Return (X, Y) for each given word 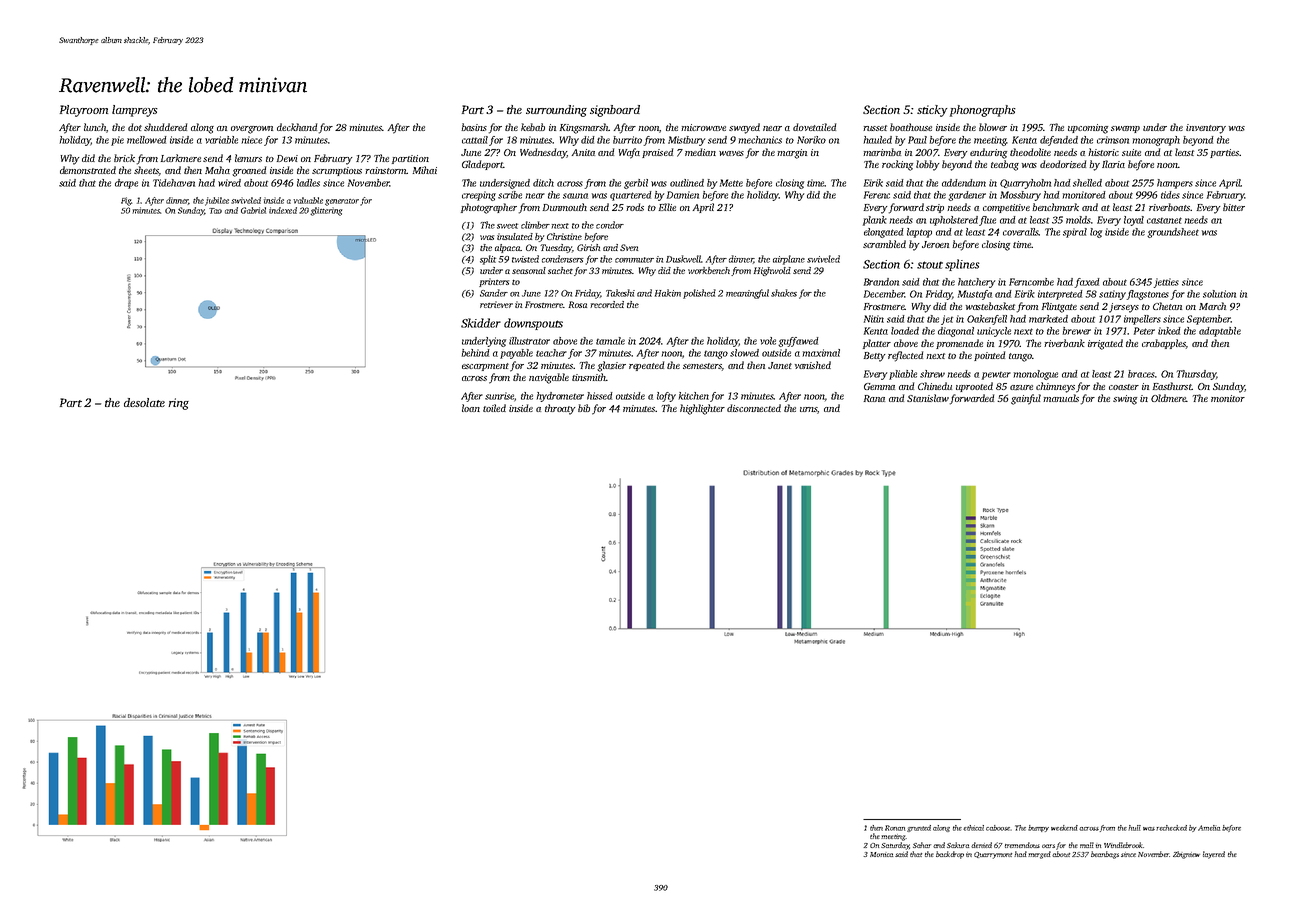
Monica (881, 854)
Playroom (84, 111)
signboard (615, 111)
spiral (1075, 233)
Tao (215, 211)
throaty (560, 409)
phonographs (983, 111)
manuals (1061, 398)
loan (471, 408)
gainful (1026, 399)
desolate (144, 402)
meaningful (747, 294)
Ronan (895, 828)
